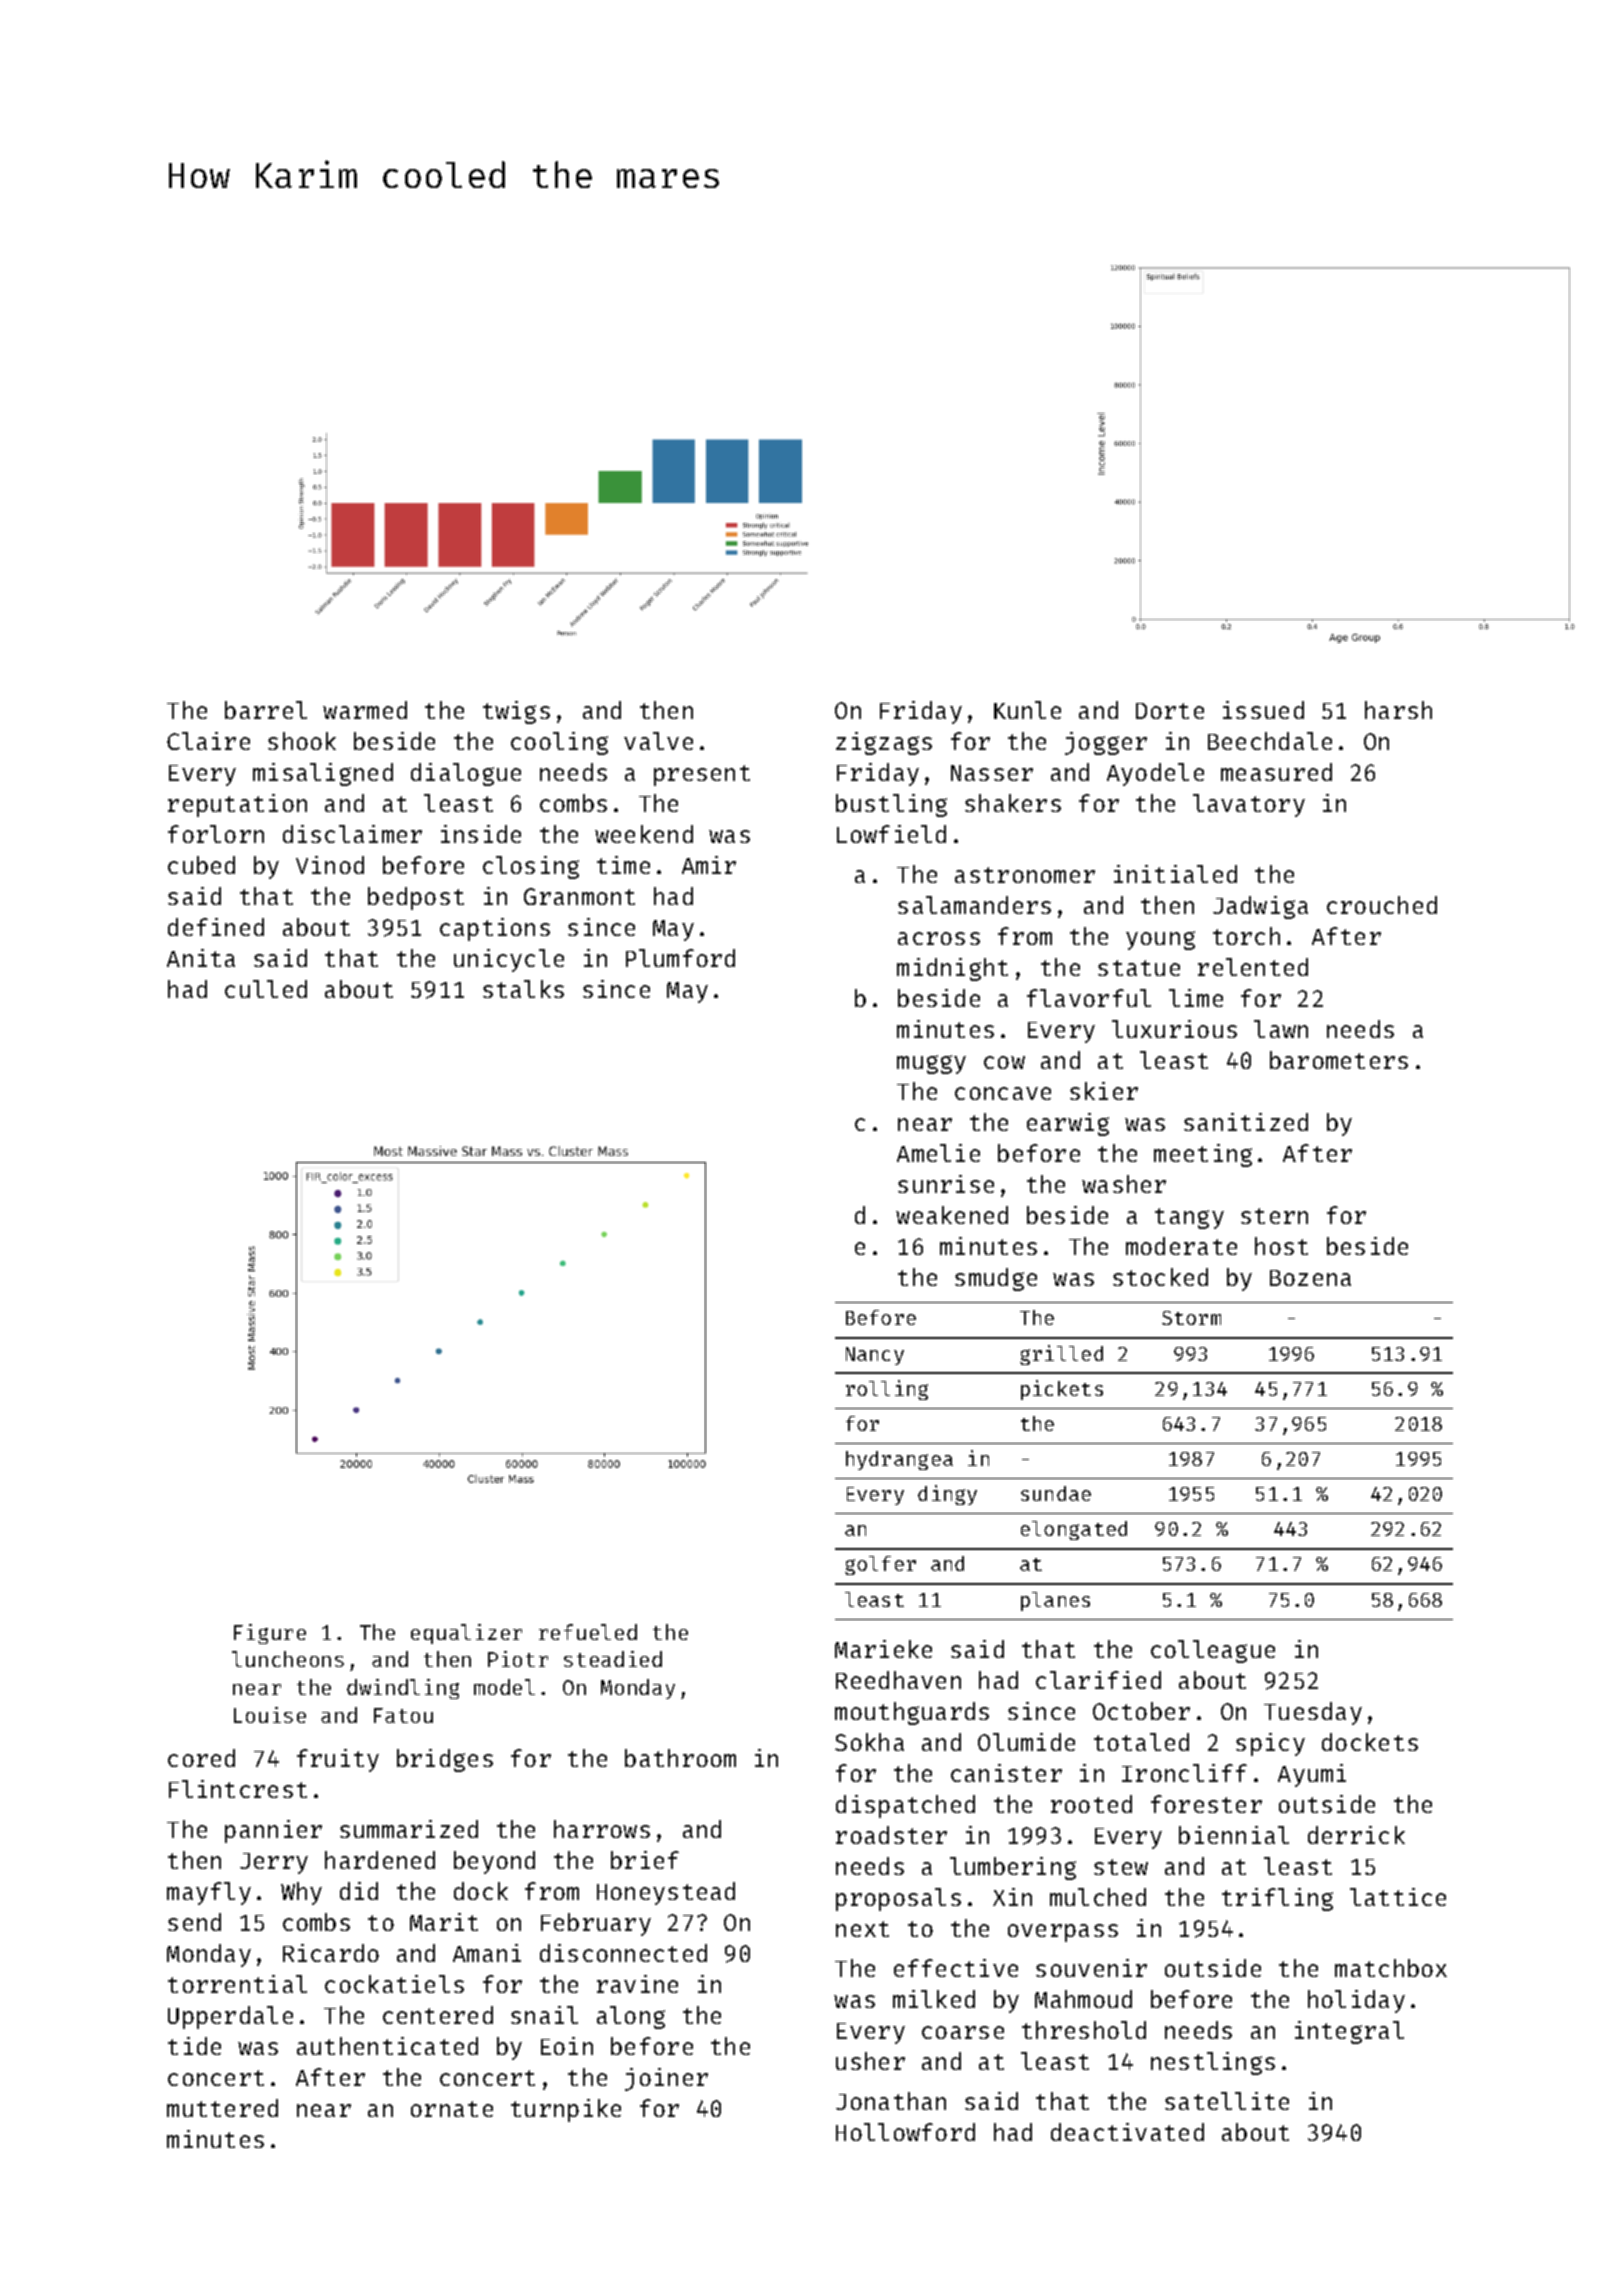  I want to click on equalizer, so click(466, 1634).
